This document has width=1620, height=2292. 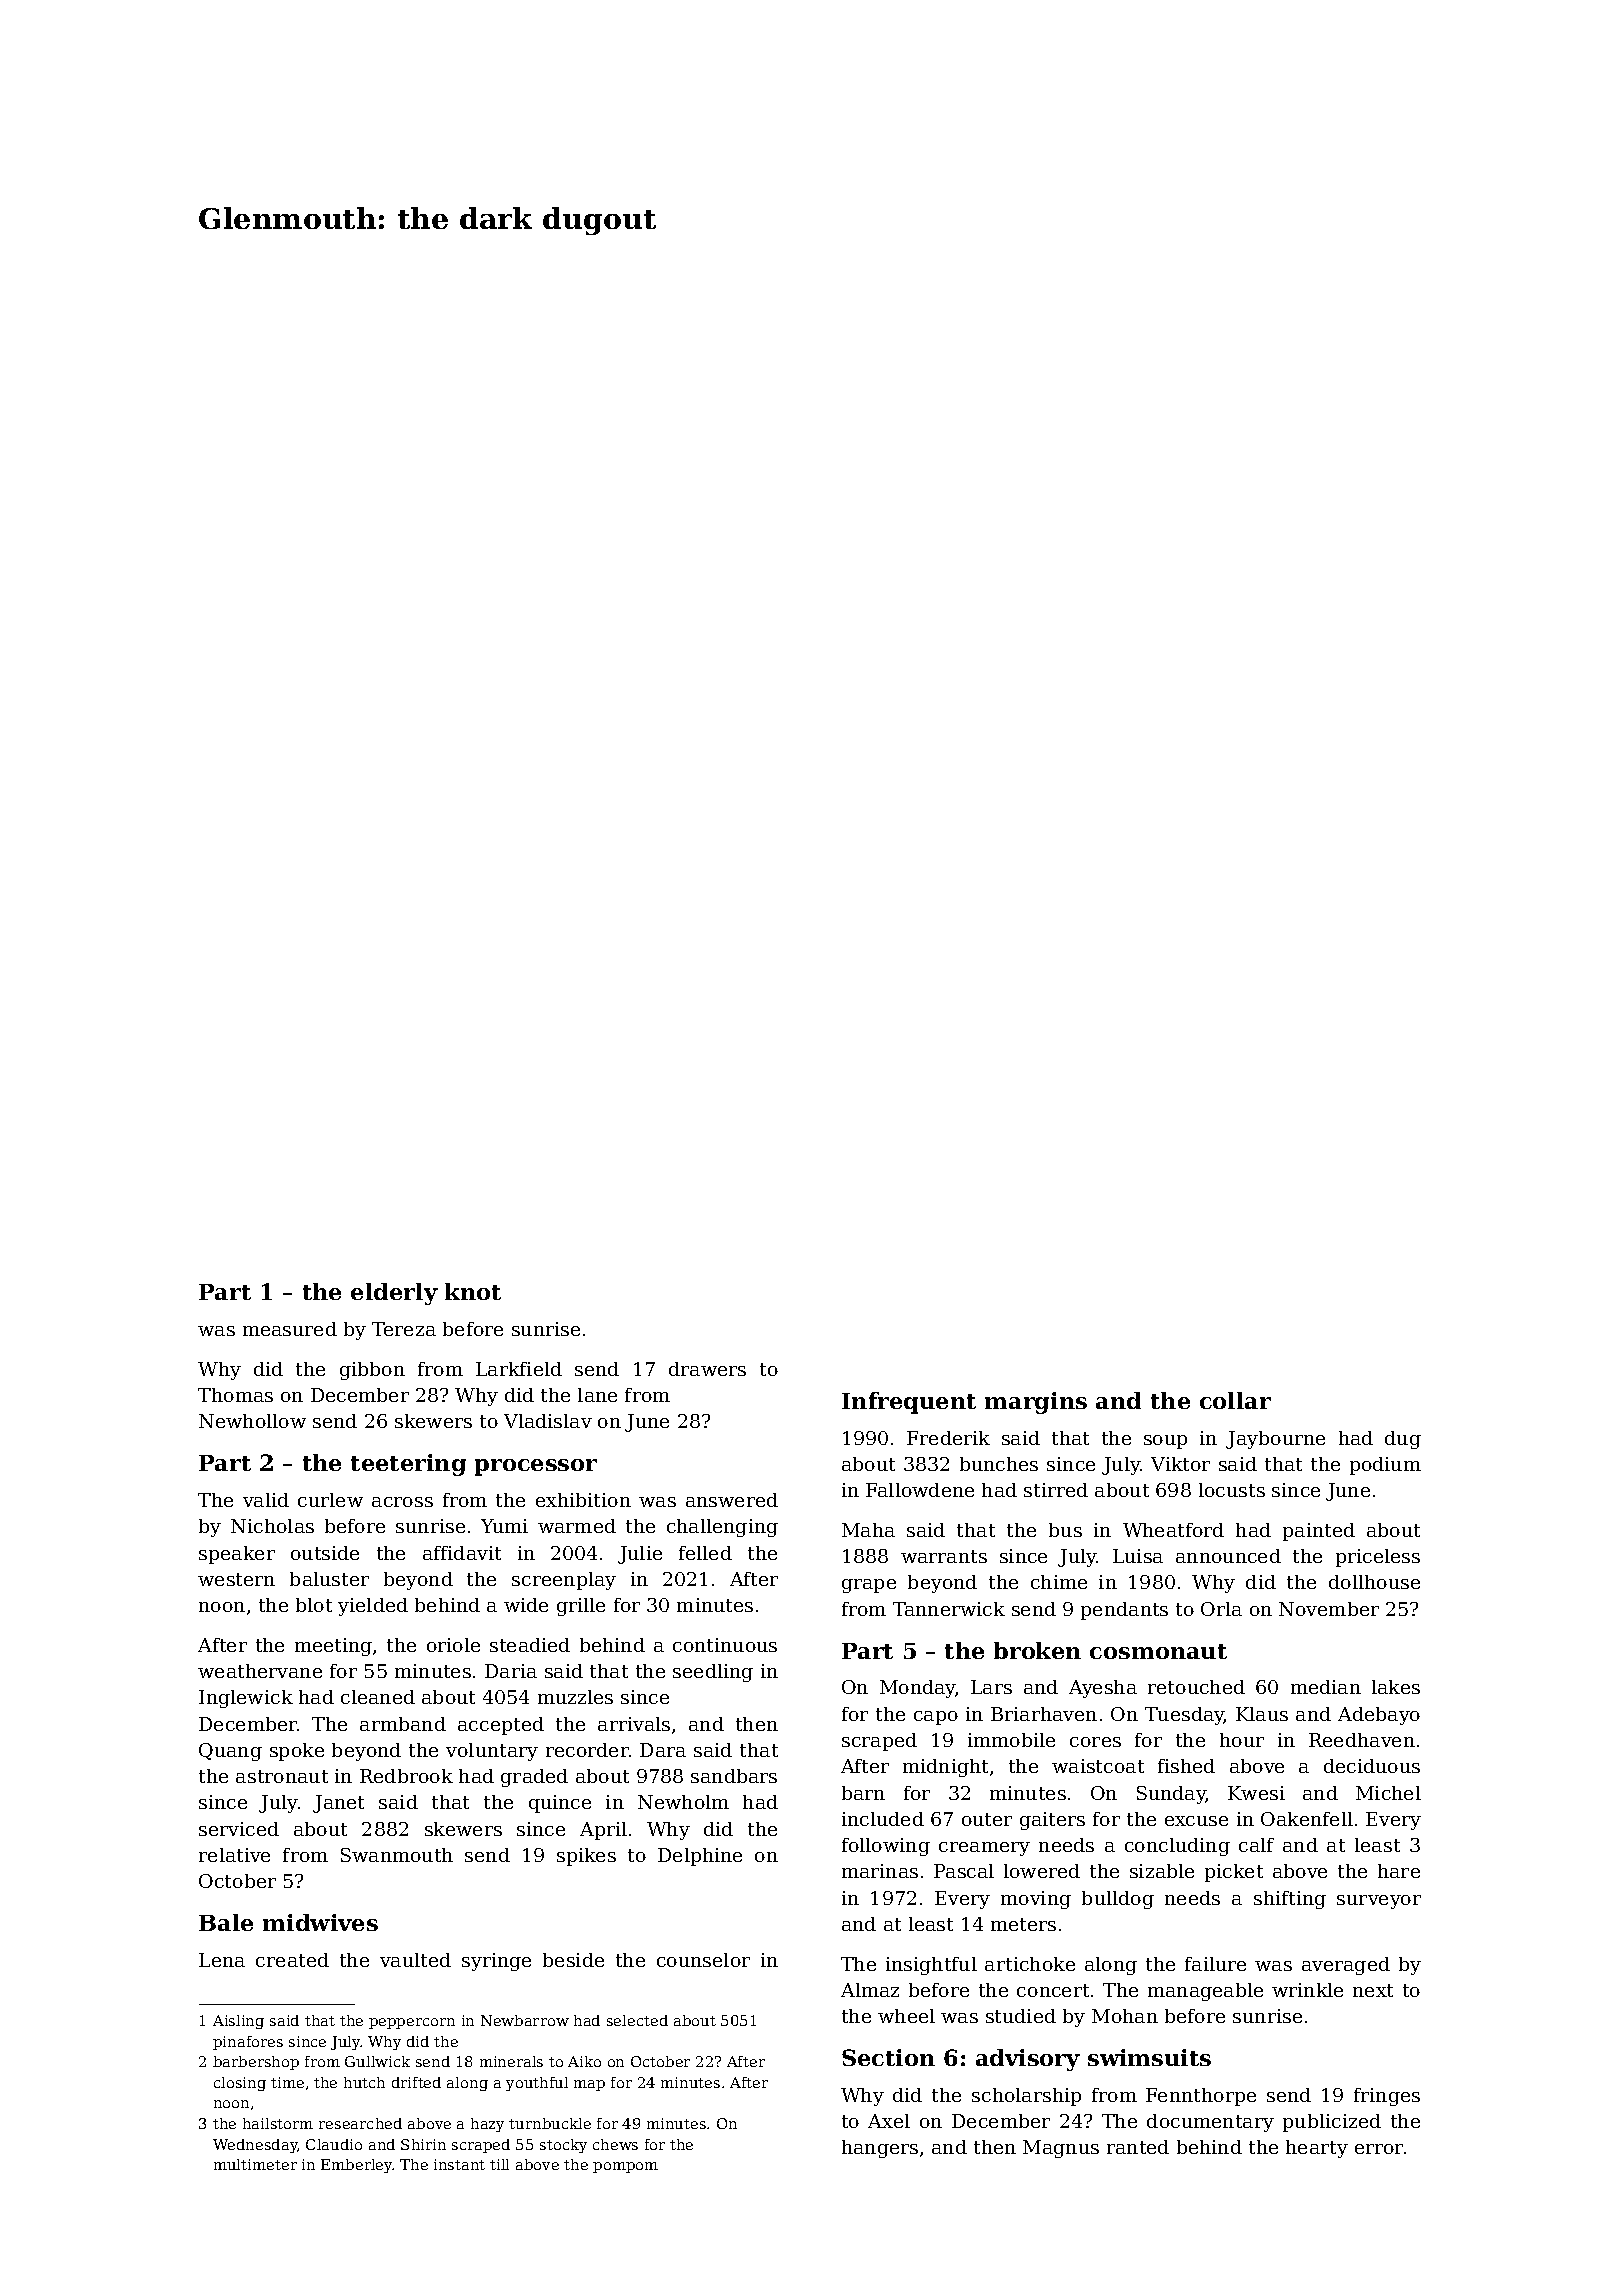 What do you see at coordinates (496, 1962) in the document?
I see `syringe` at bounding box center [496, 1962].
